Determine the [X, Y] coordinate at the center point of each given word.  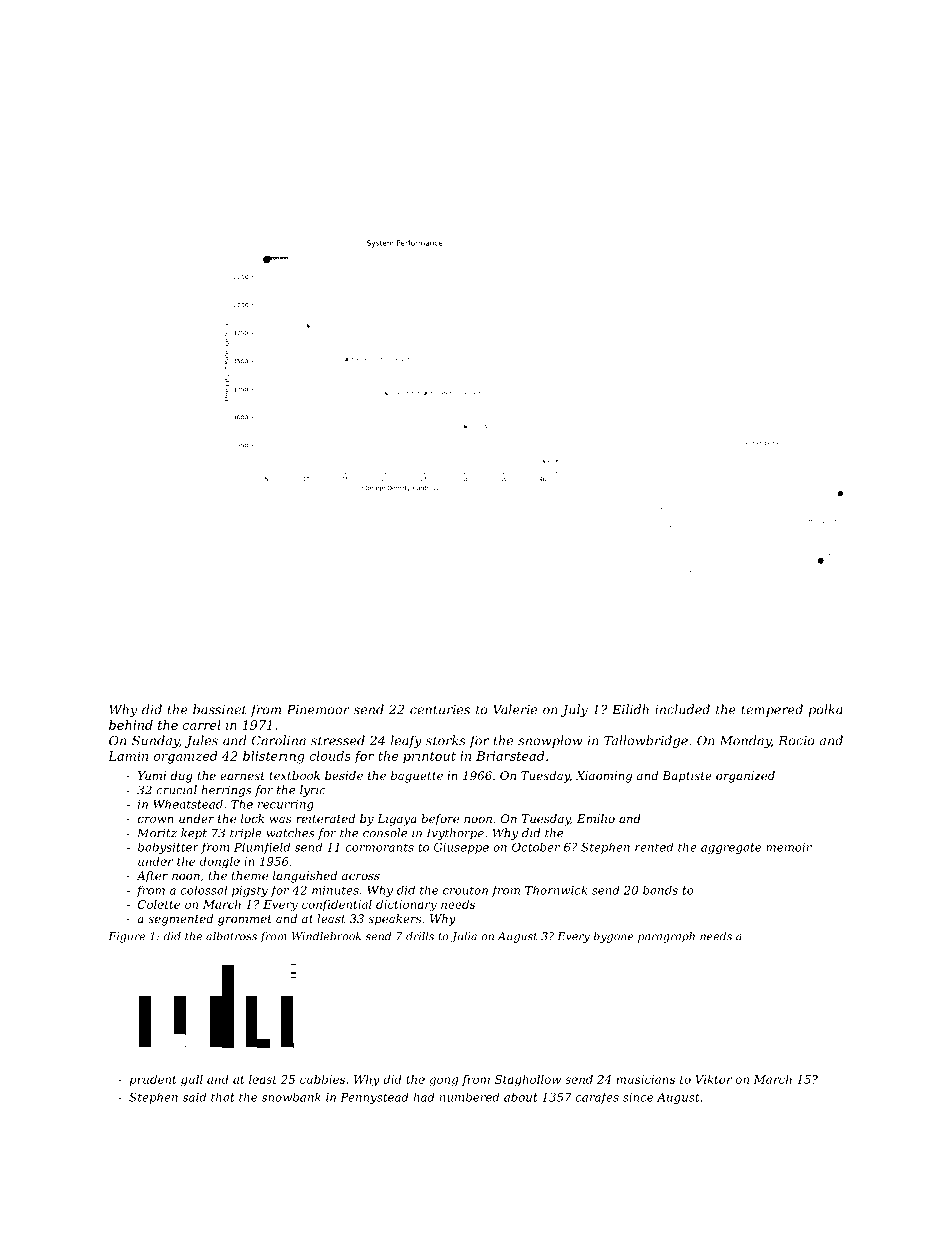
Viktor [713, 1079]
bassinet [220, 709]
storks [446, 740]
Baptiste [687, 777]
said [194, 1097]
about [521, 1097]
